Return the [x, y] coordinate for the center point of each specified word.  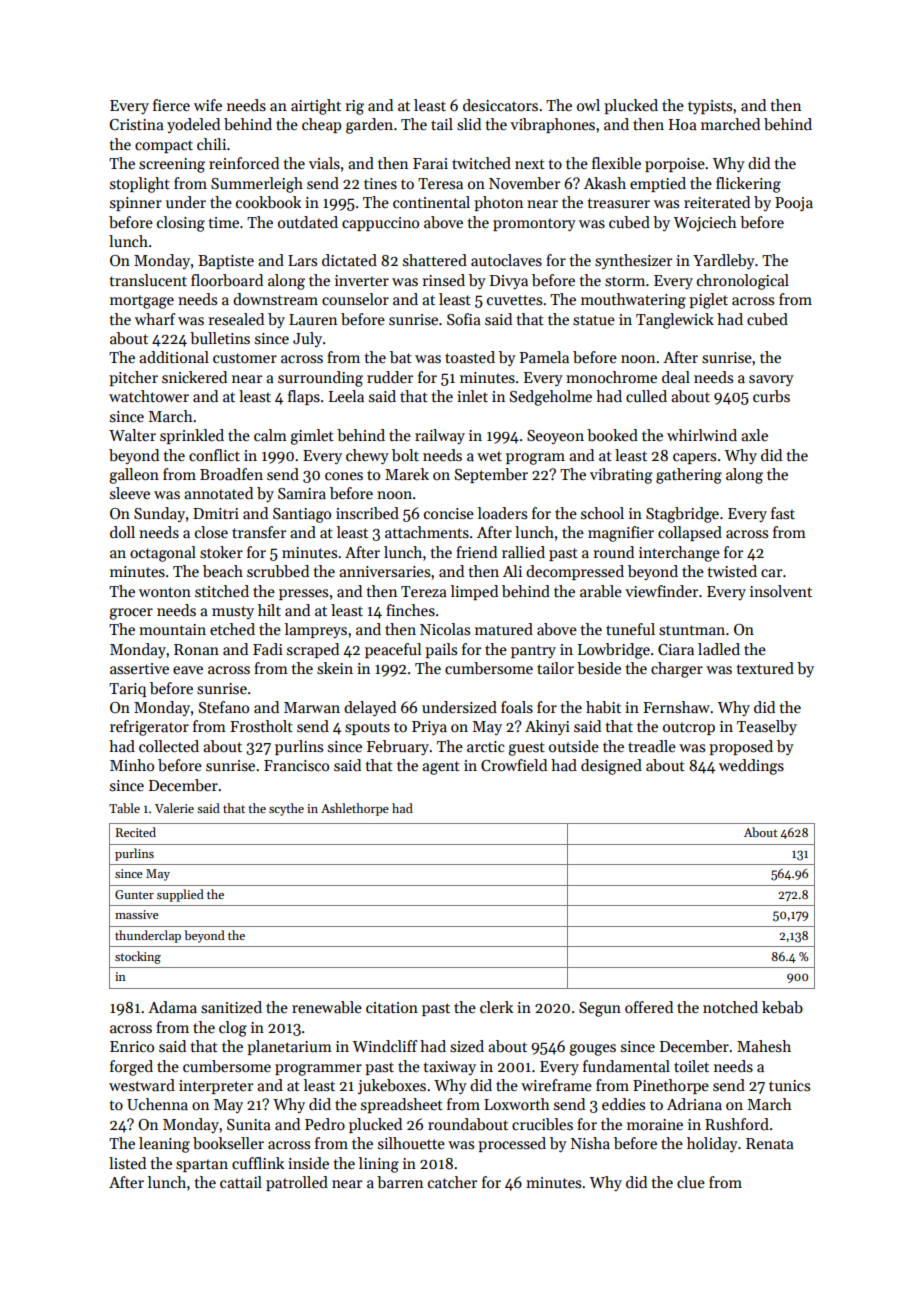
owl [588, 105]
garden [369, 126]
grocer [131, 614]
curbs [771, 396]
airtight [316, 107]
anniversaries [384, 571]
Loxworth [517, 1104]
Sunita [249, 1124]
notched [730, 1007]
